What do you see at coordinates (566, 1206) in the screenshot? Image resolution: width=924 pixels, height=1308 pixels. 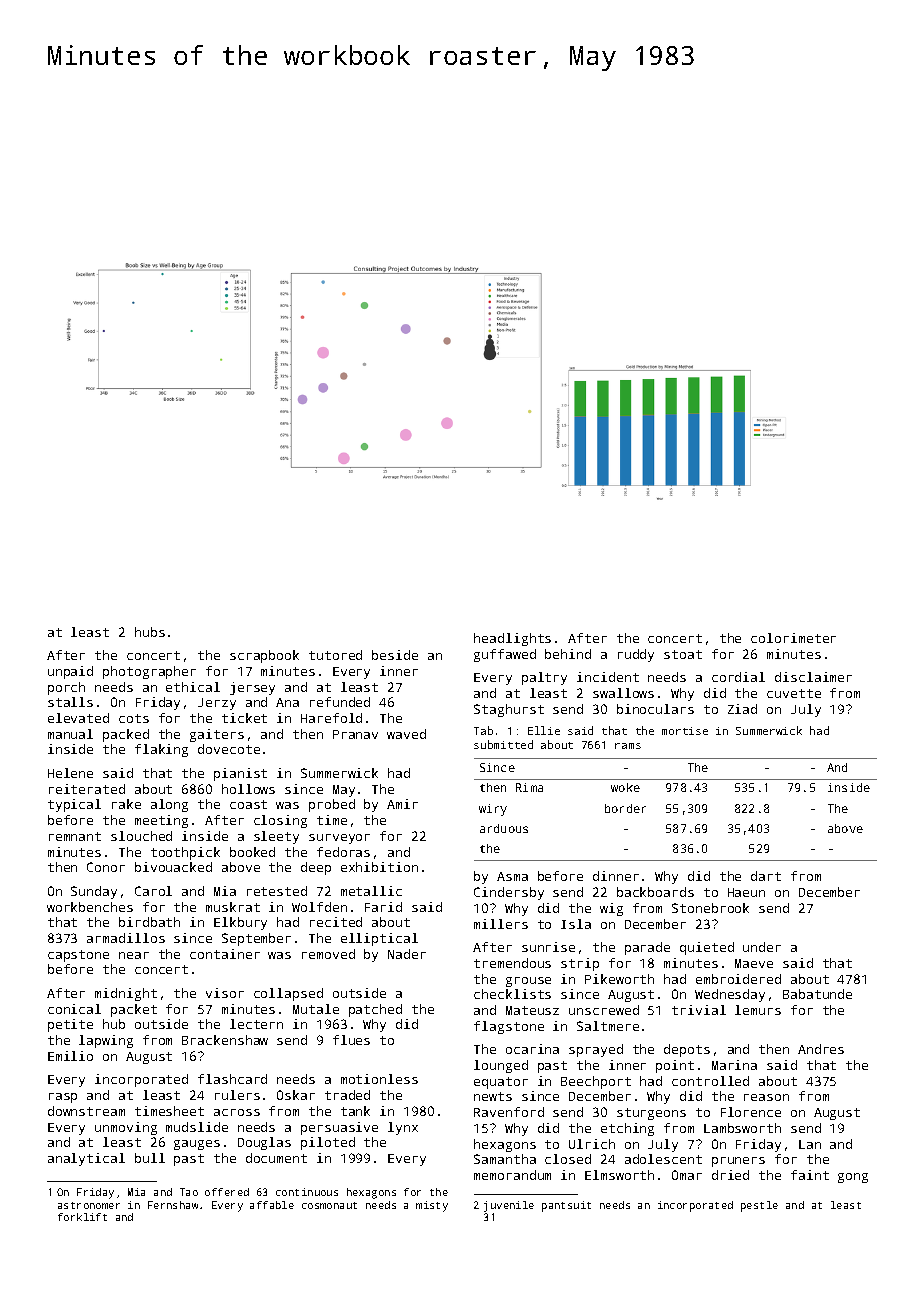 I see `pantsuit` at bounding box center [566, 1206].
